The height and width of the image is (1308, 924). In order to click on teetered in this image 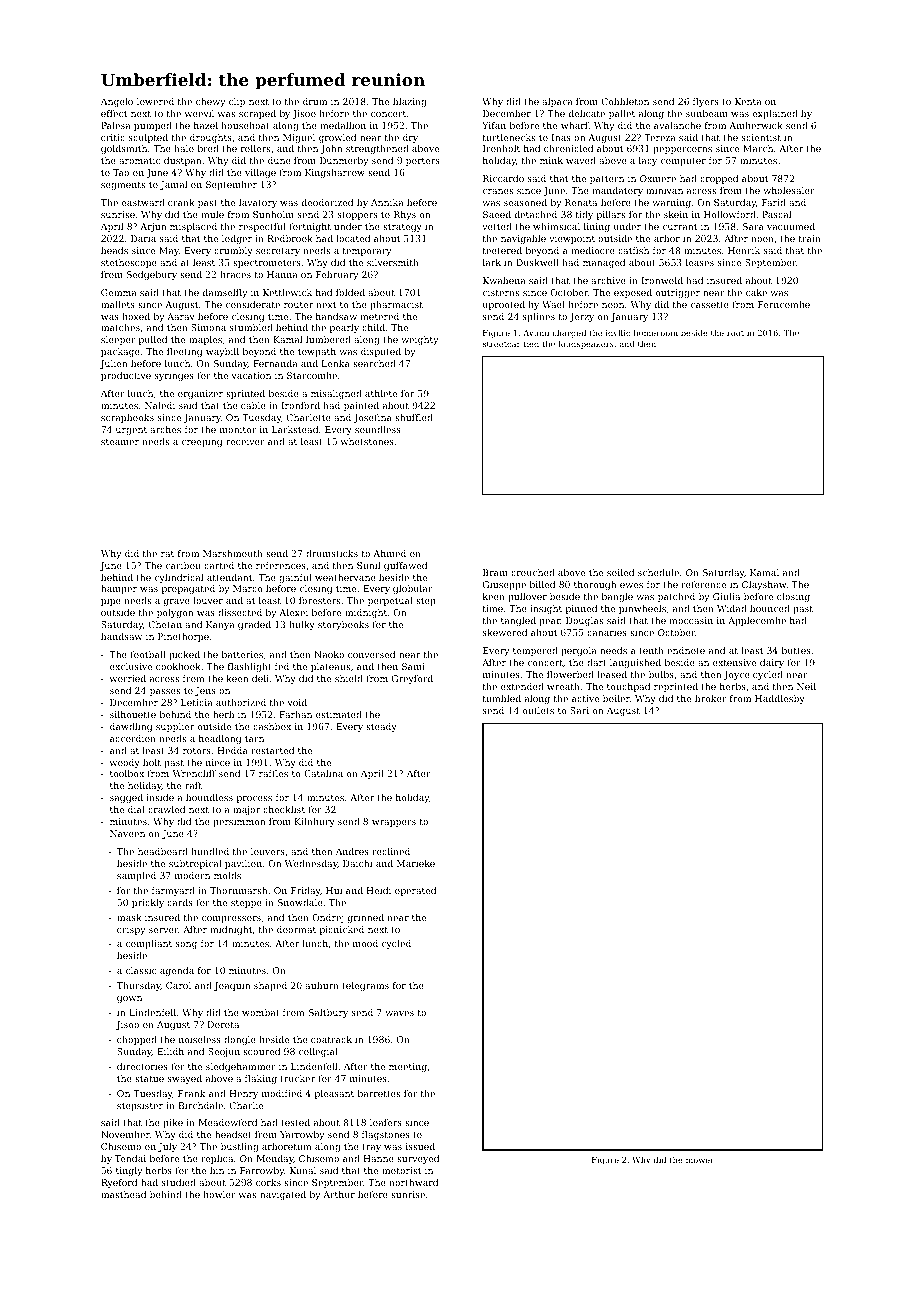, I will do `click(502, 250)`.
